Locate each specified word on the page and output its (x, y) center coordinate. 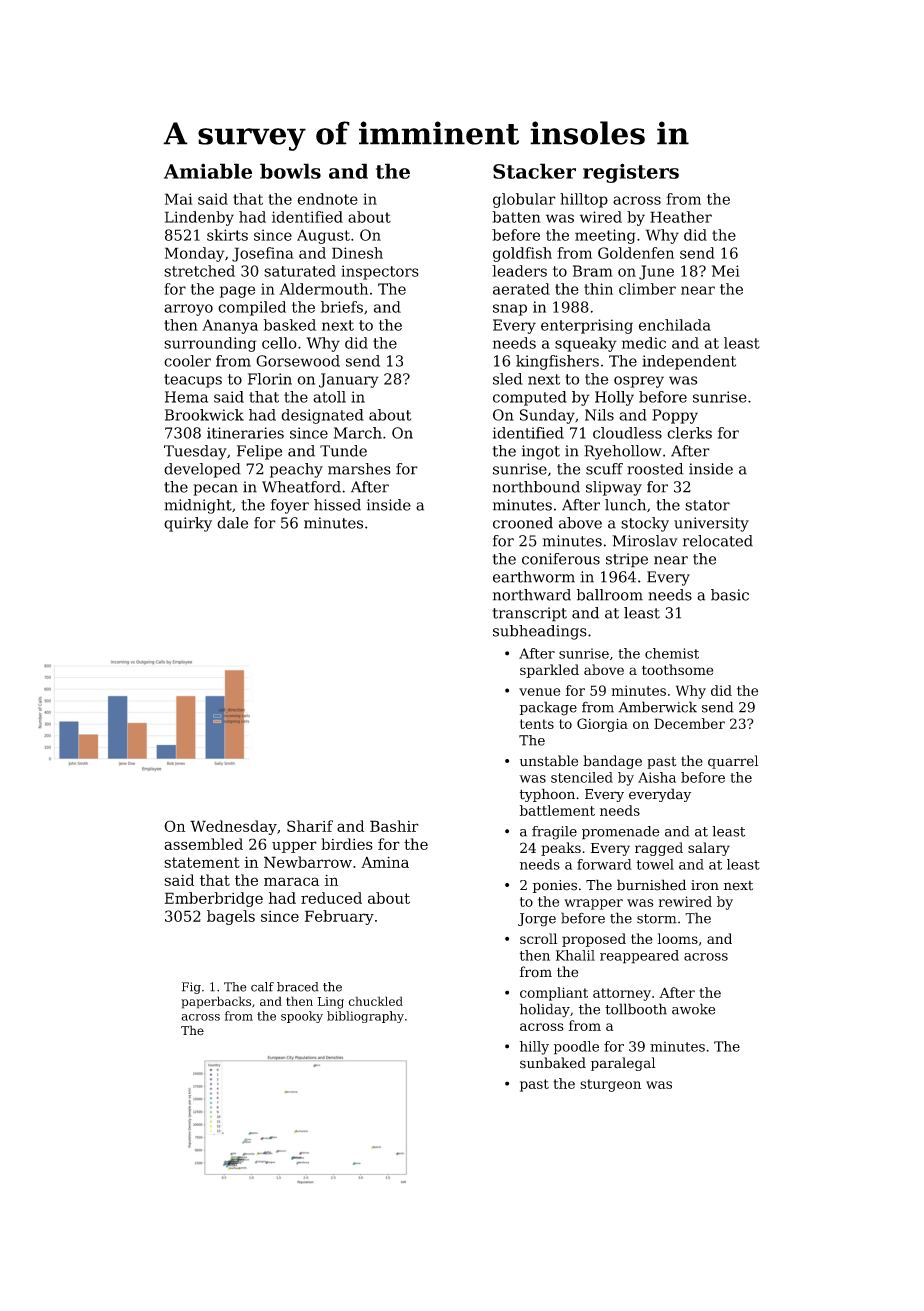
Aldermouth (323, 289)
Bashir (394, 826)
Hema (186, 397)
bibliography (365, 1017)
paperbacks (216, 1002)
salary (709, 849)
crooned (523, 523)
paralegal (623, 1064)
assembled (203, 844)
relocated (718, 541)
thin (598, 289)
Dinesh (357, 253)
